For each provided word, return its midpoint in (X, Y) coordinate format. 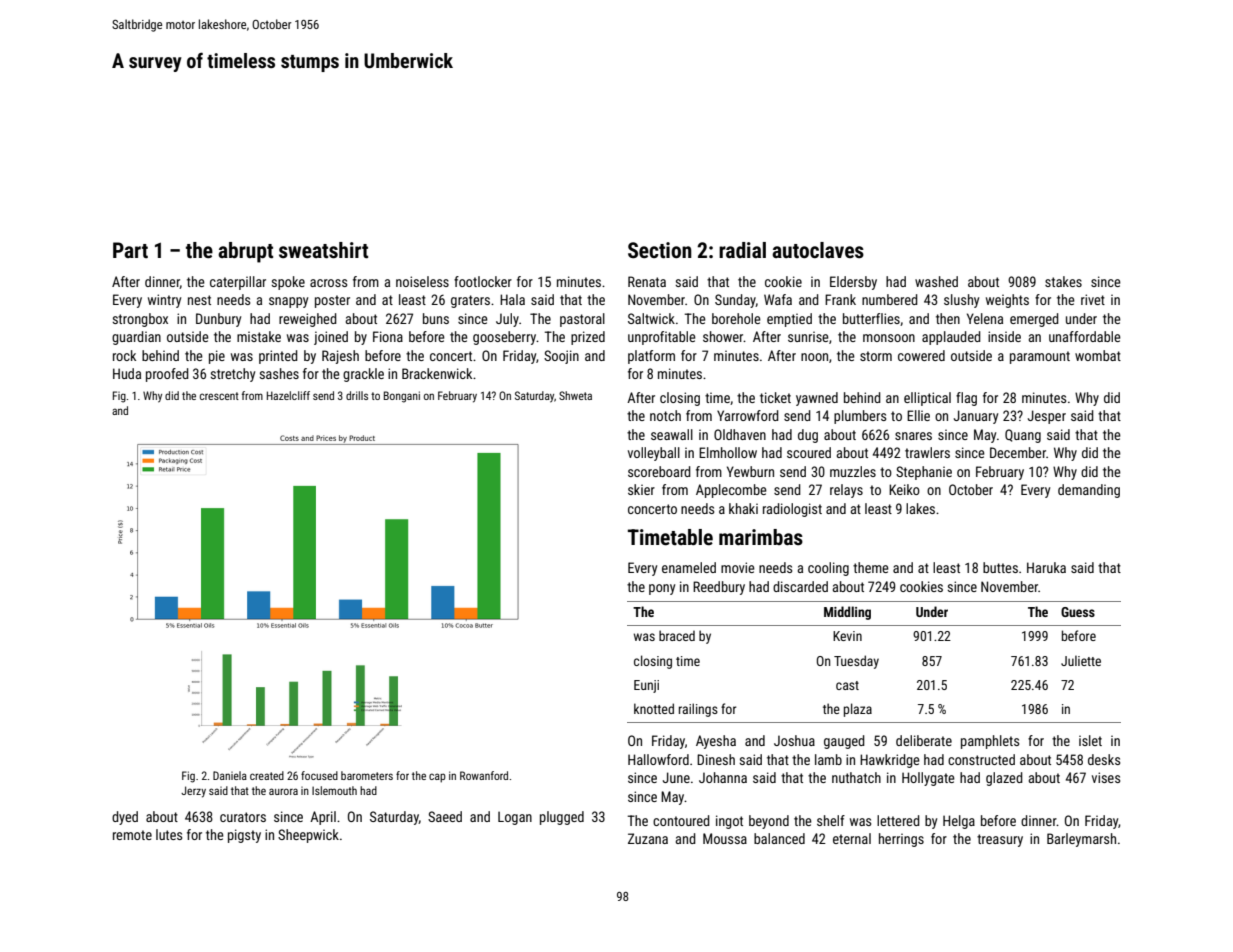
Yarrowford (748, 415)
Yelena (985, 318)
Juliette (1081, 660)
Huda (127, 373)
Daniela (230, 775)
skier (641, 489)
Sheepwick (308, 836)
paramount (1040, 357)
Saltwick (651, 318)
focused (319, 775)
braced (677, 635)
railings (698, 710)
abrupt (245, 252)
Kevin (847, 636)
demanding (1089, 491)
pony (662, 589)
